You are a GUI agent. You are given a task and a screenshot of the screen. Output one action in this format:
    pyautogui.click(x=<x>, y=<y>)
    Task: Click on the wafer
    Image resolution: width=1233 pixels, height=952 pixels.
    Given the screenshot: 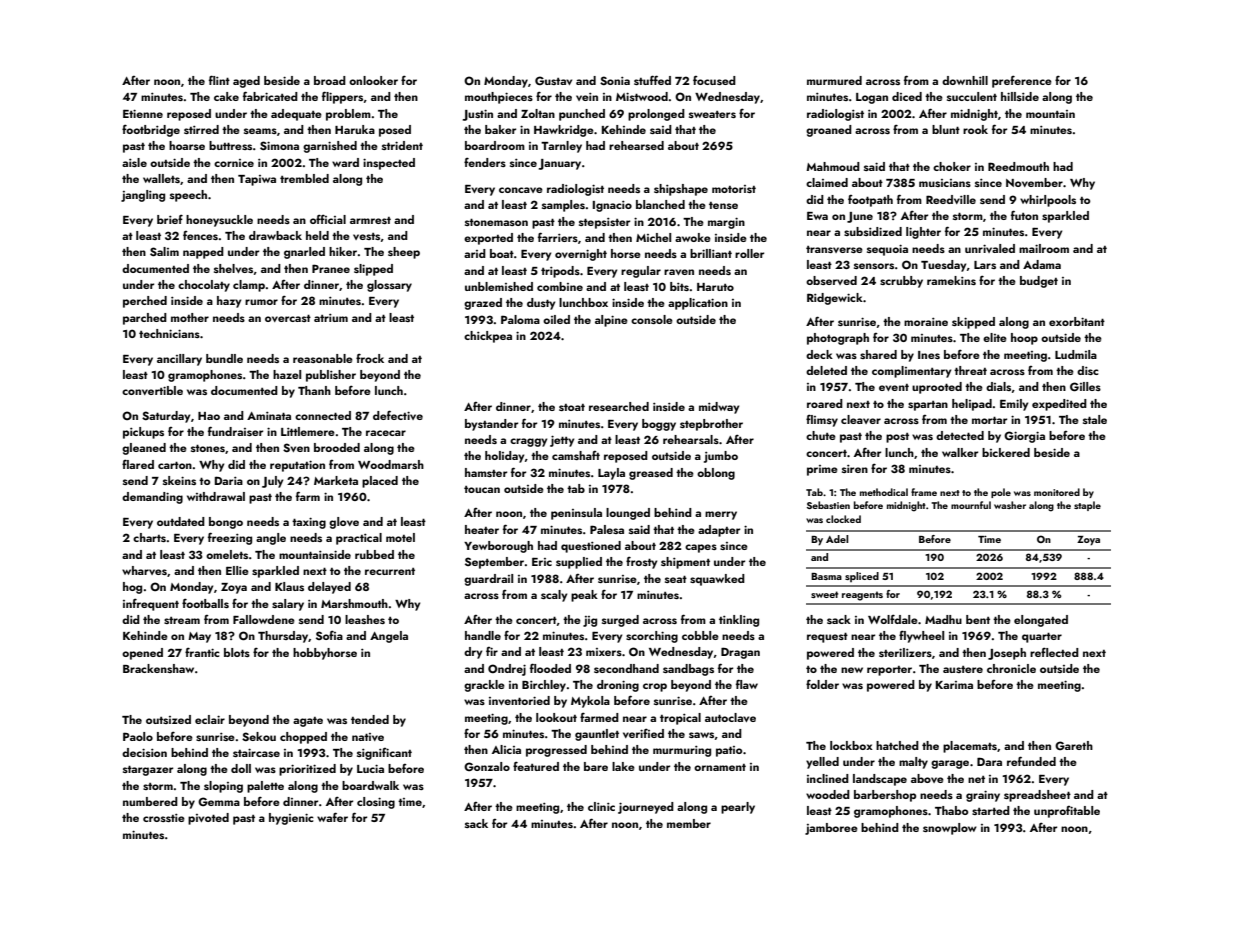 What is the action you would take?
    pyautogui.click(x=332, y=817)
